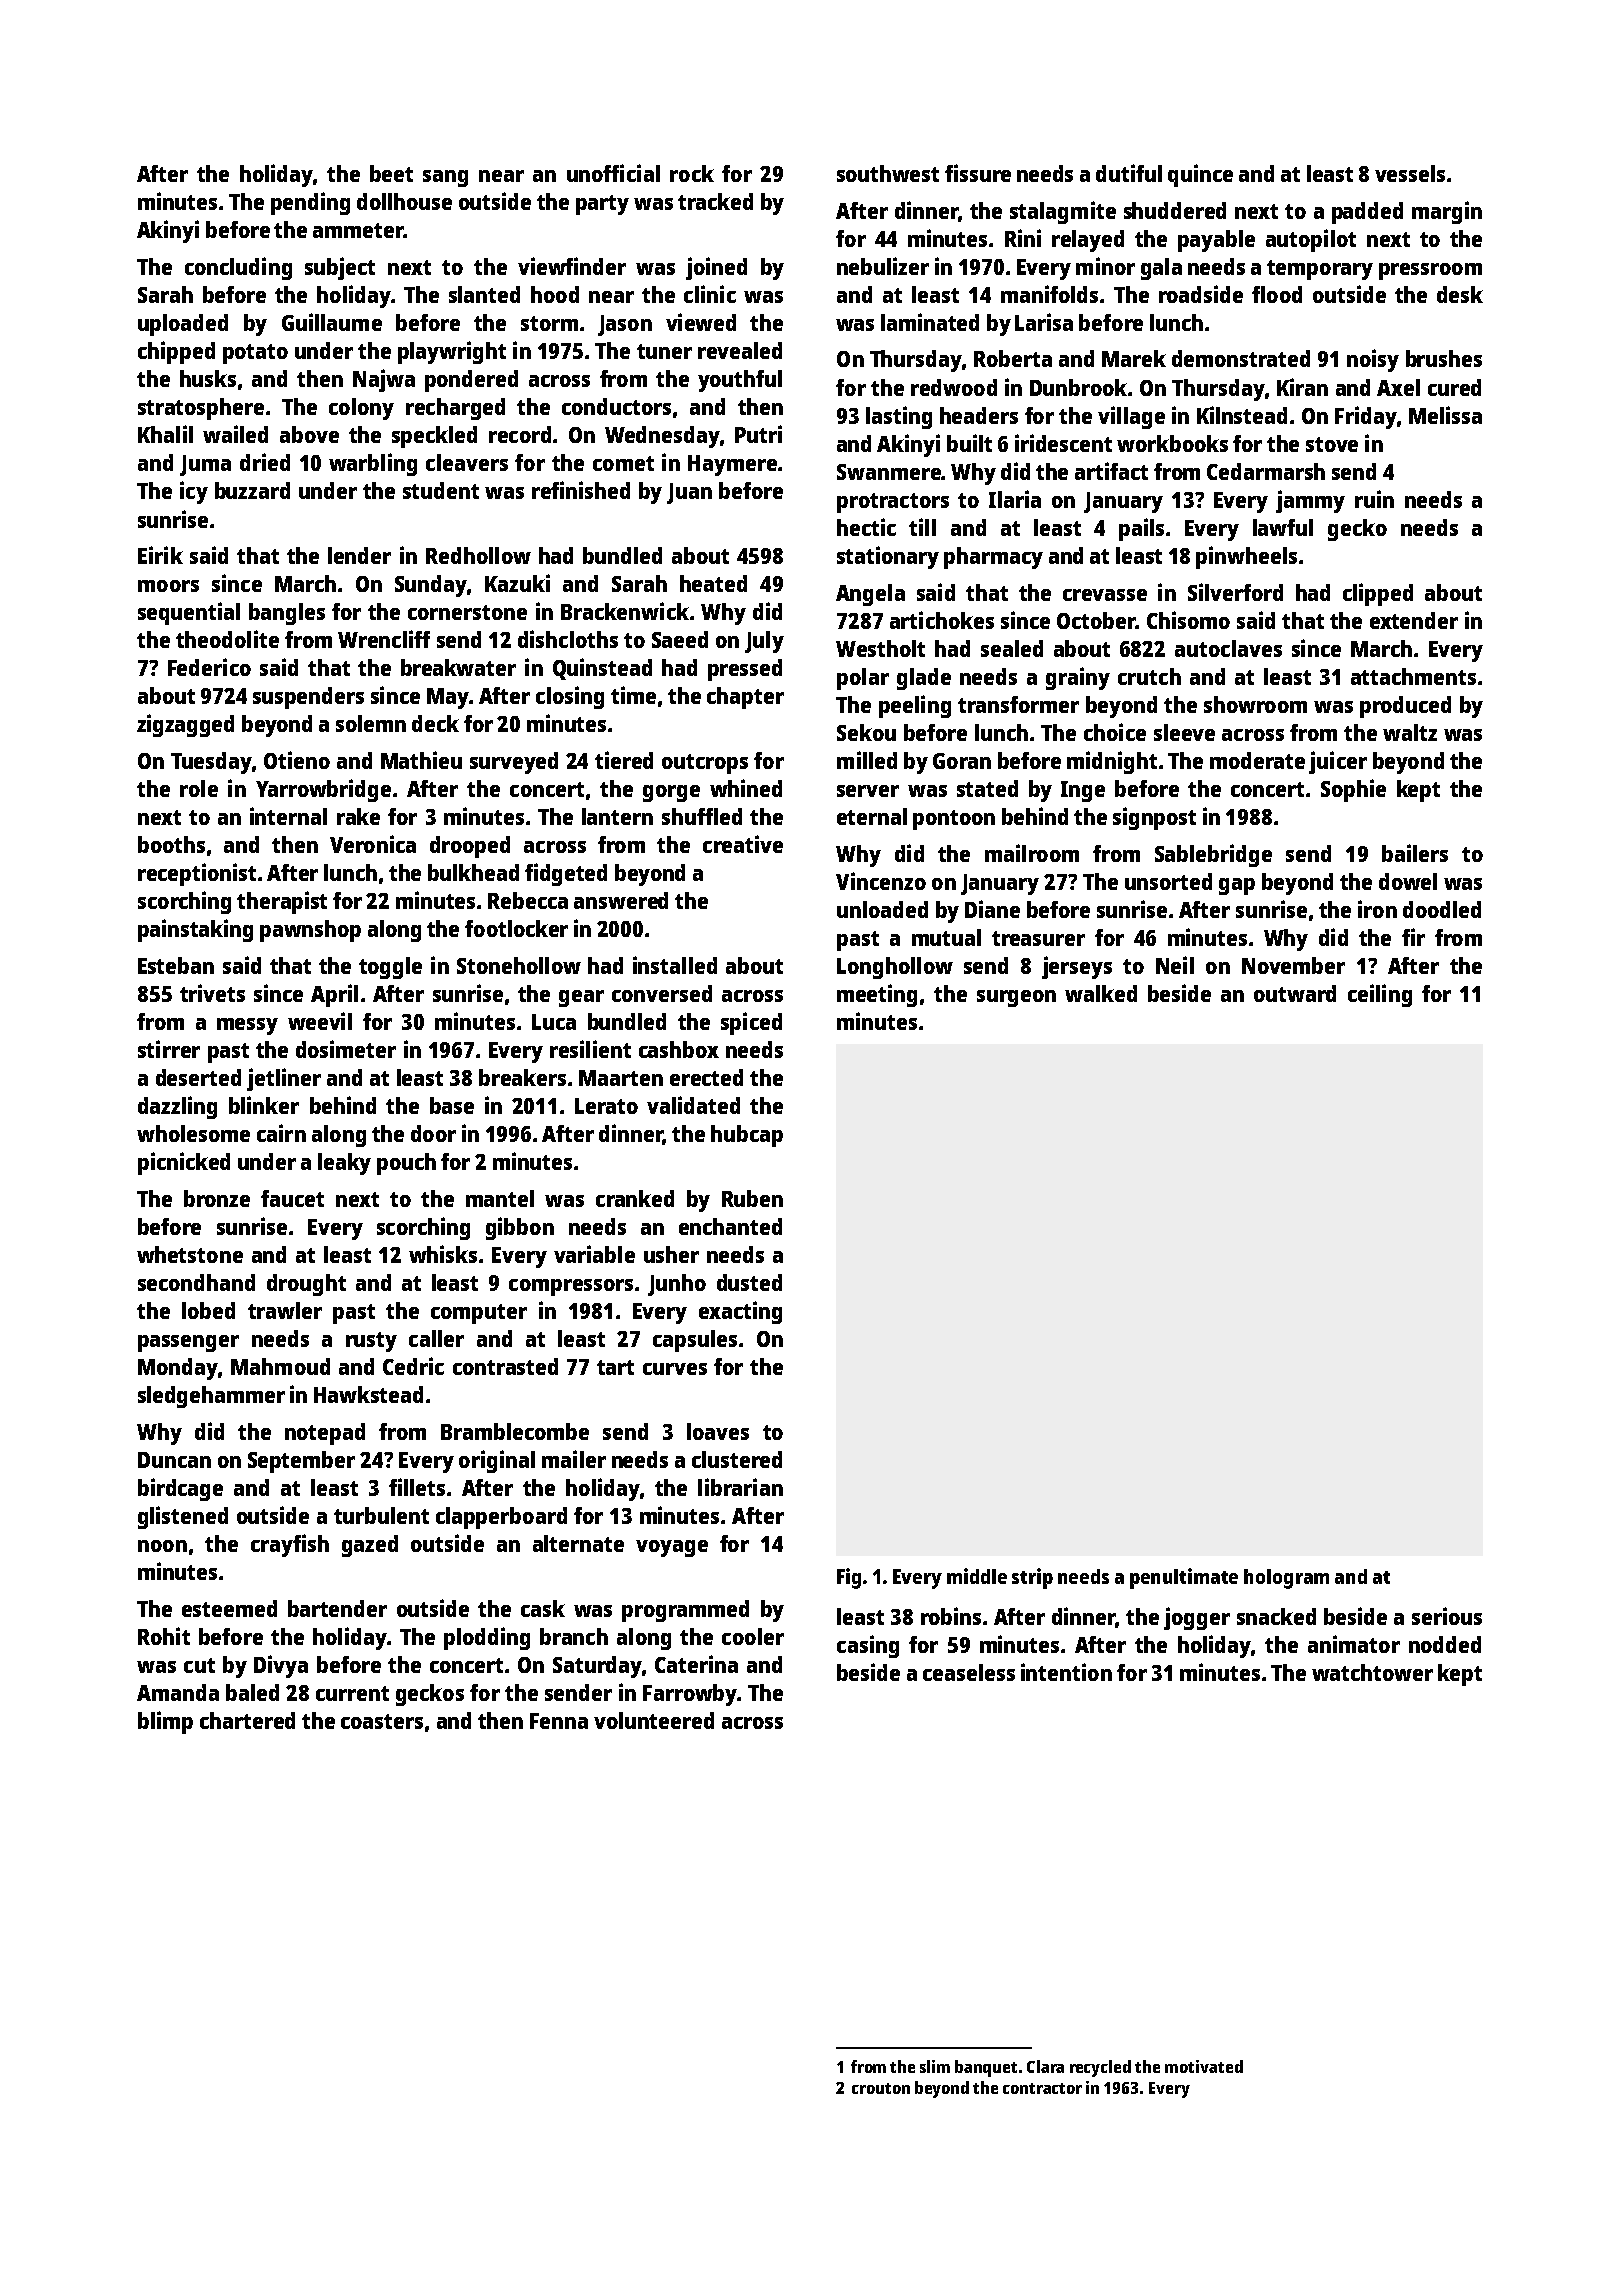  What do you see at coordinates (625, 325) in the screenshot?
I see `Jason` at bounding box center [625, 325].
